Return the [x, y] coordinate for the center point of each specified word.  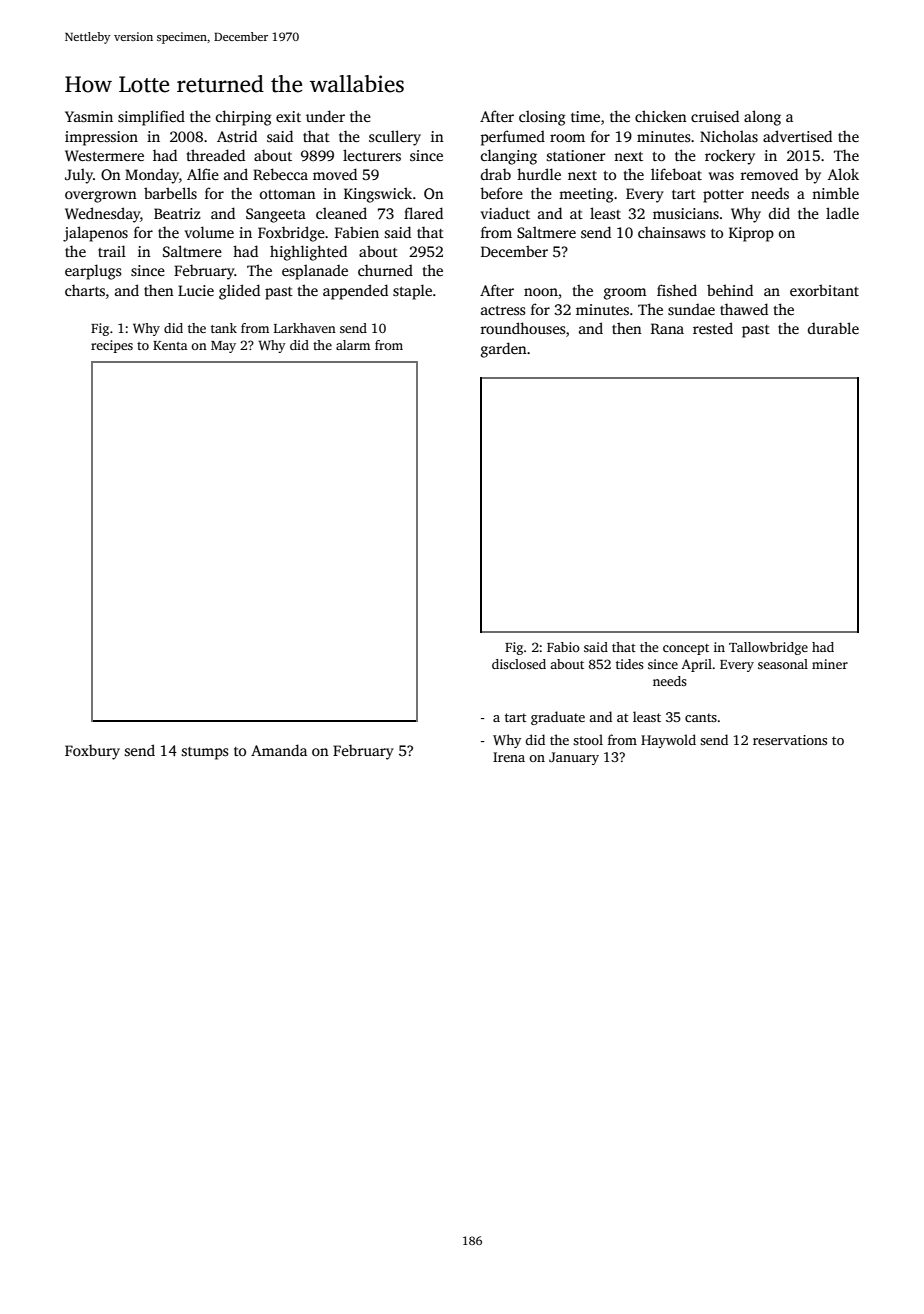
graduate [558, 718]
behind [730, 290]
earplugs [93, 272]
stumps [205, 753]
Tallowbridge [768, 648]
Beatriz [177, 213]
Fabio [563, 647]
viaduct [505, 213]
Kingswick [378, 195]
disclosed [519, 664]
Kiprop [751, 234]
